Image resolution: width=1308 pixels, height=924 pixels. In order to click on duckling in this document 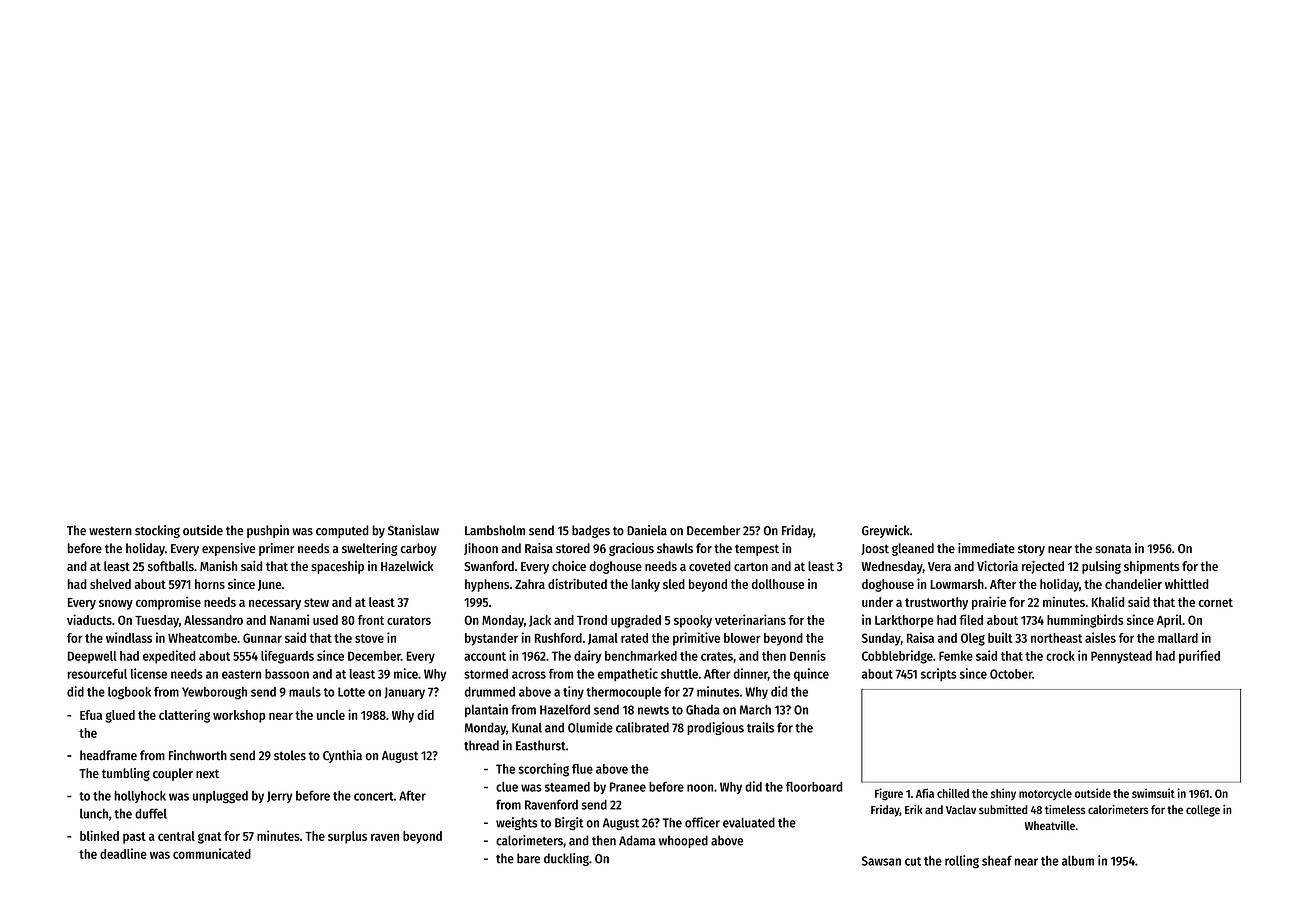, I will do `click(566, 859)`.
